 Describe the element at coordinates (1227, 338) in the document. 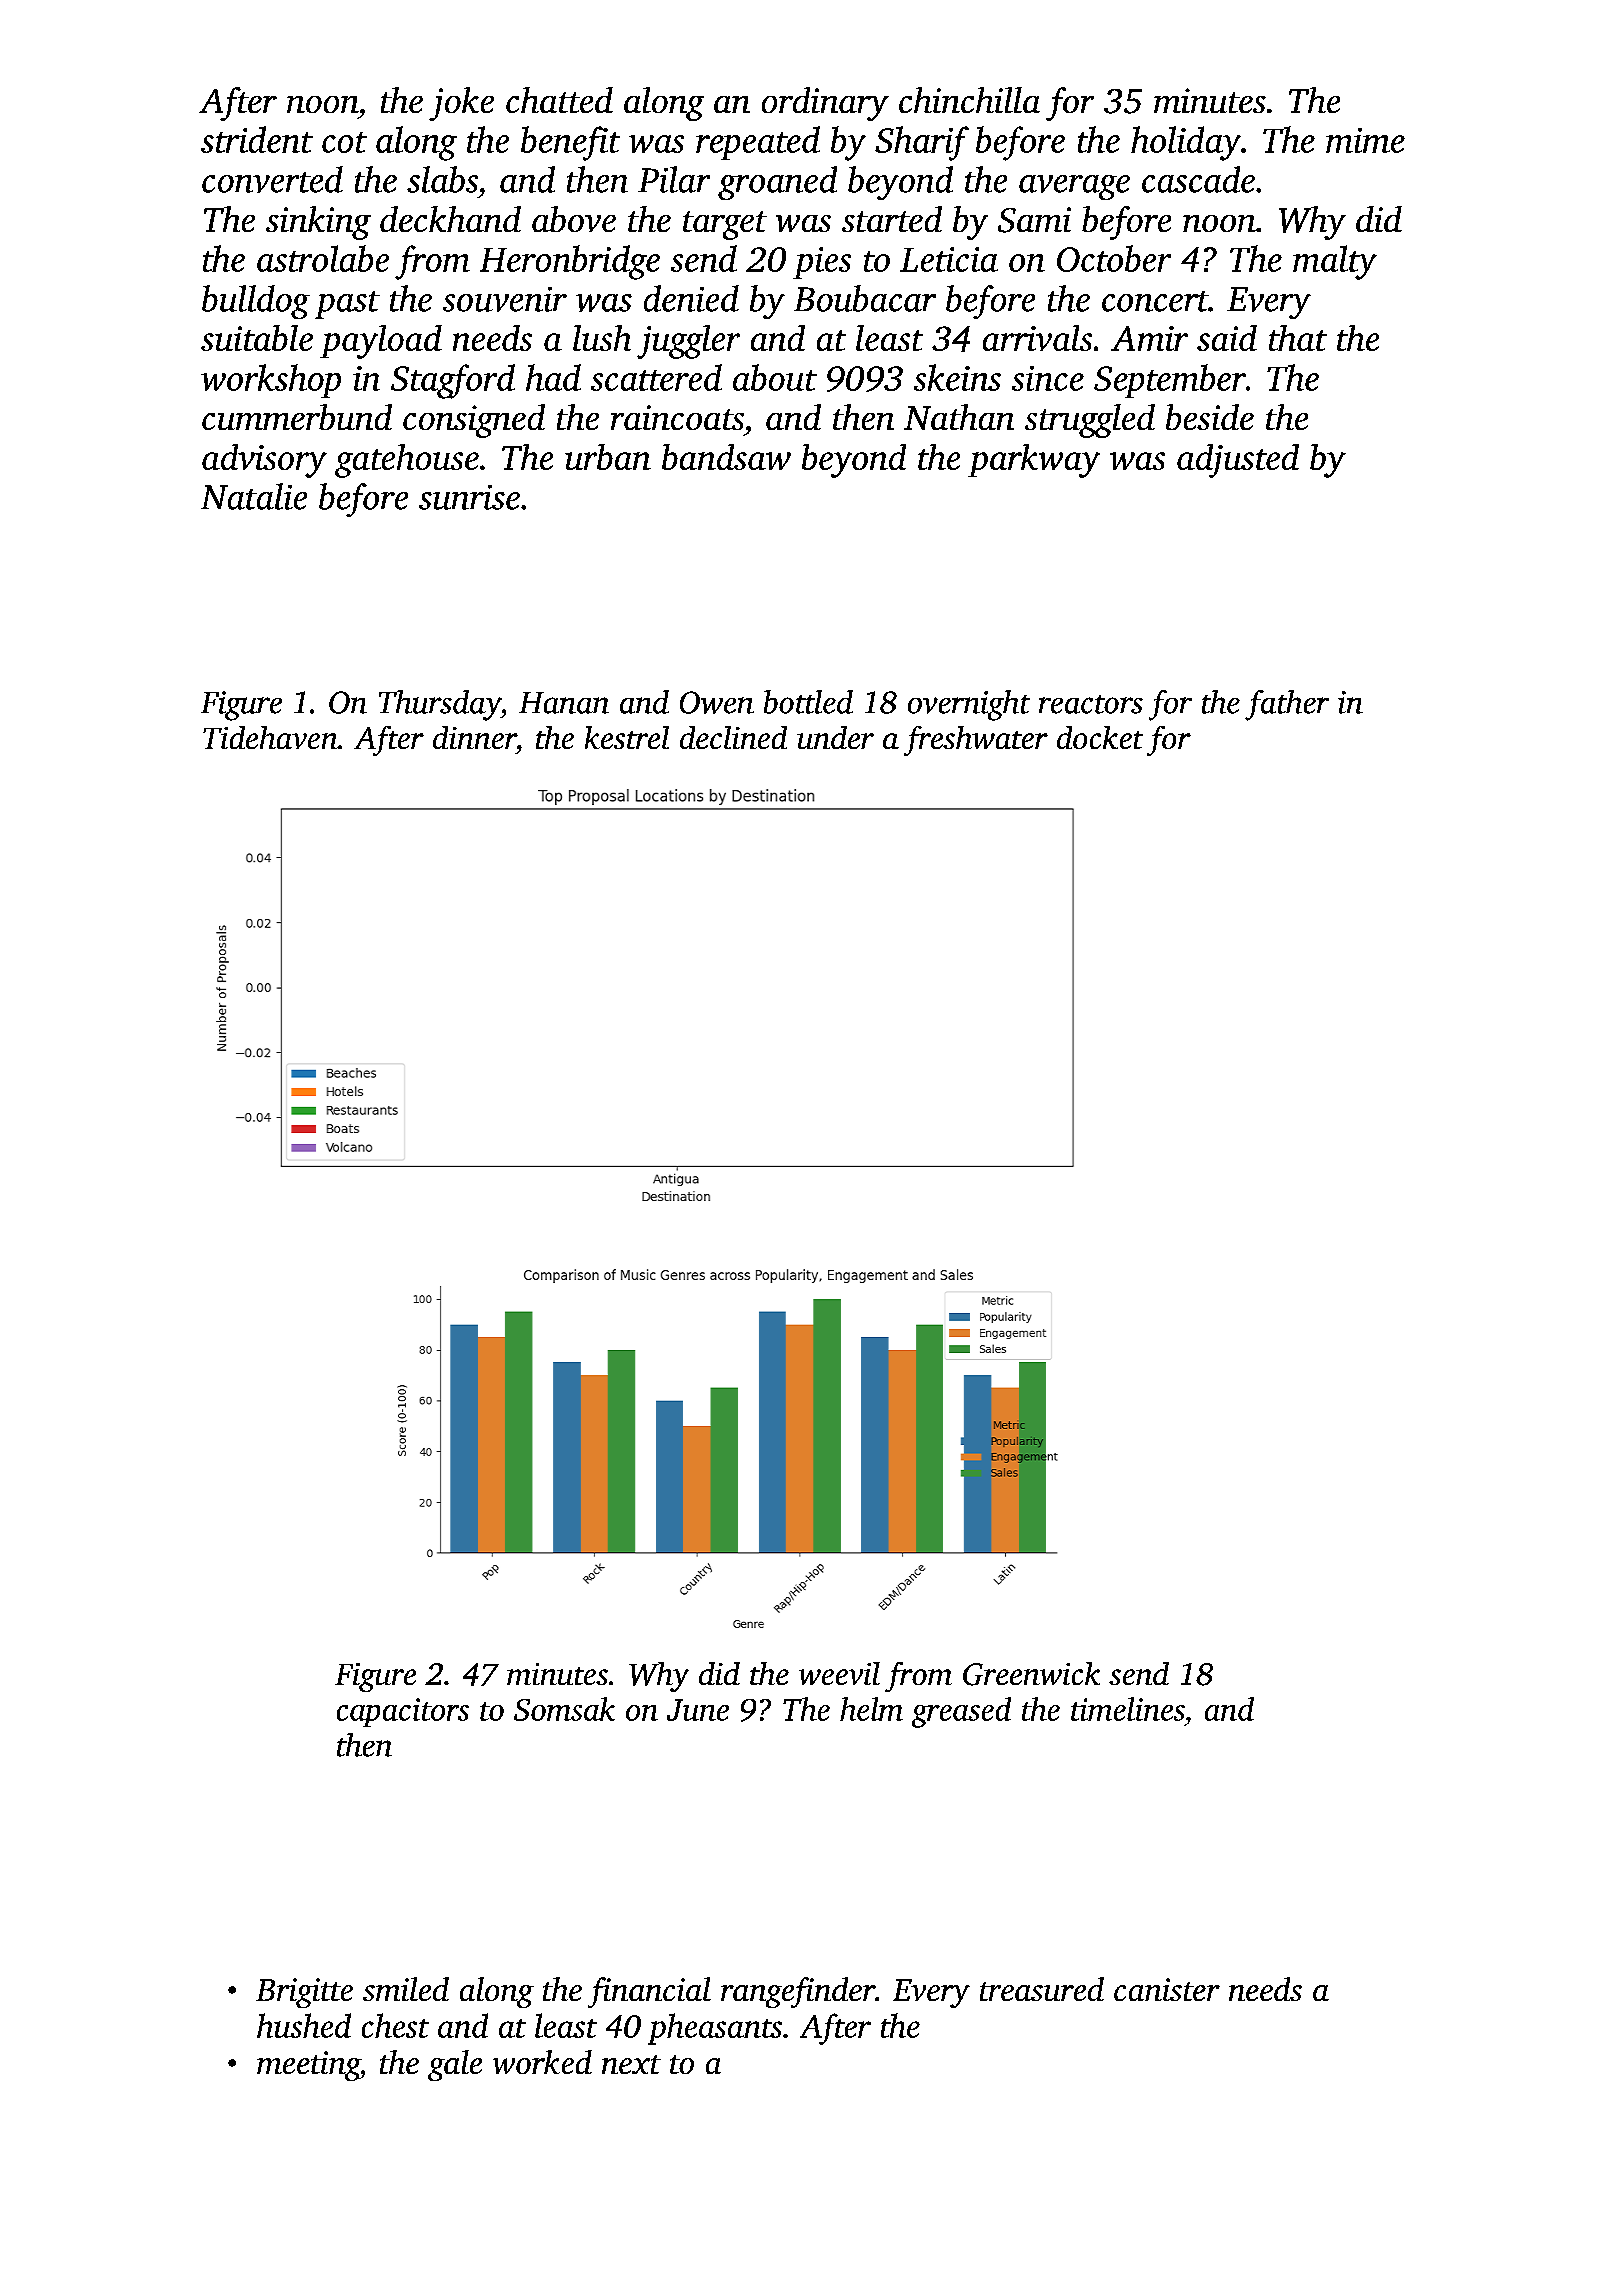

I see `said` at that location.
